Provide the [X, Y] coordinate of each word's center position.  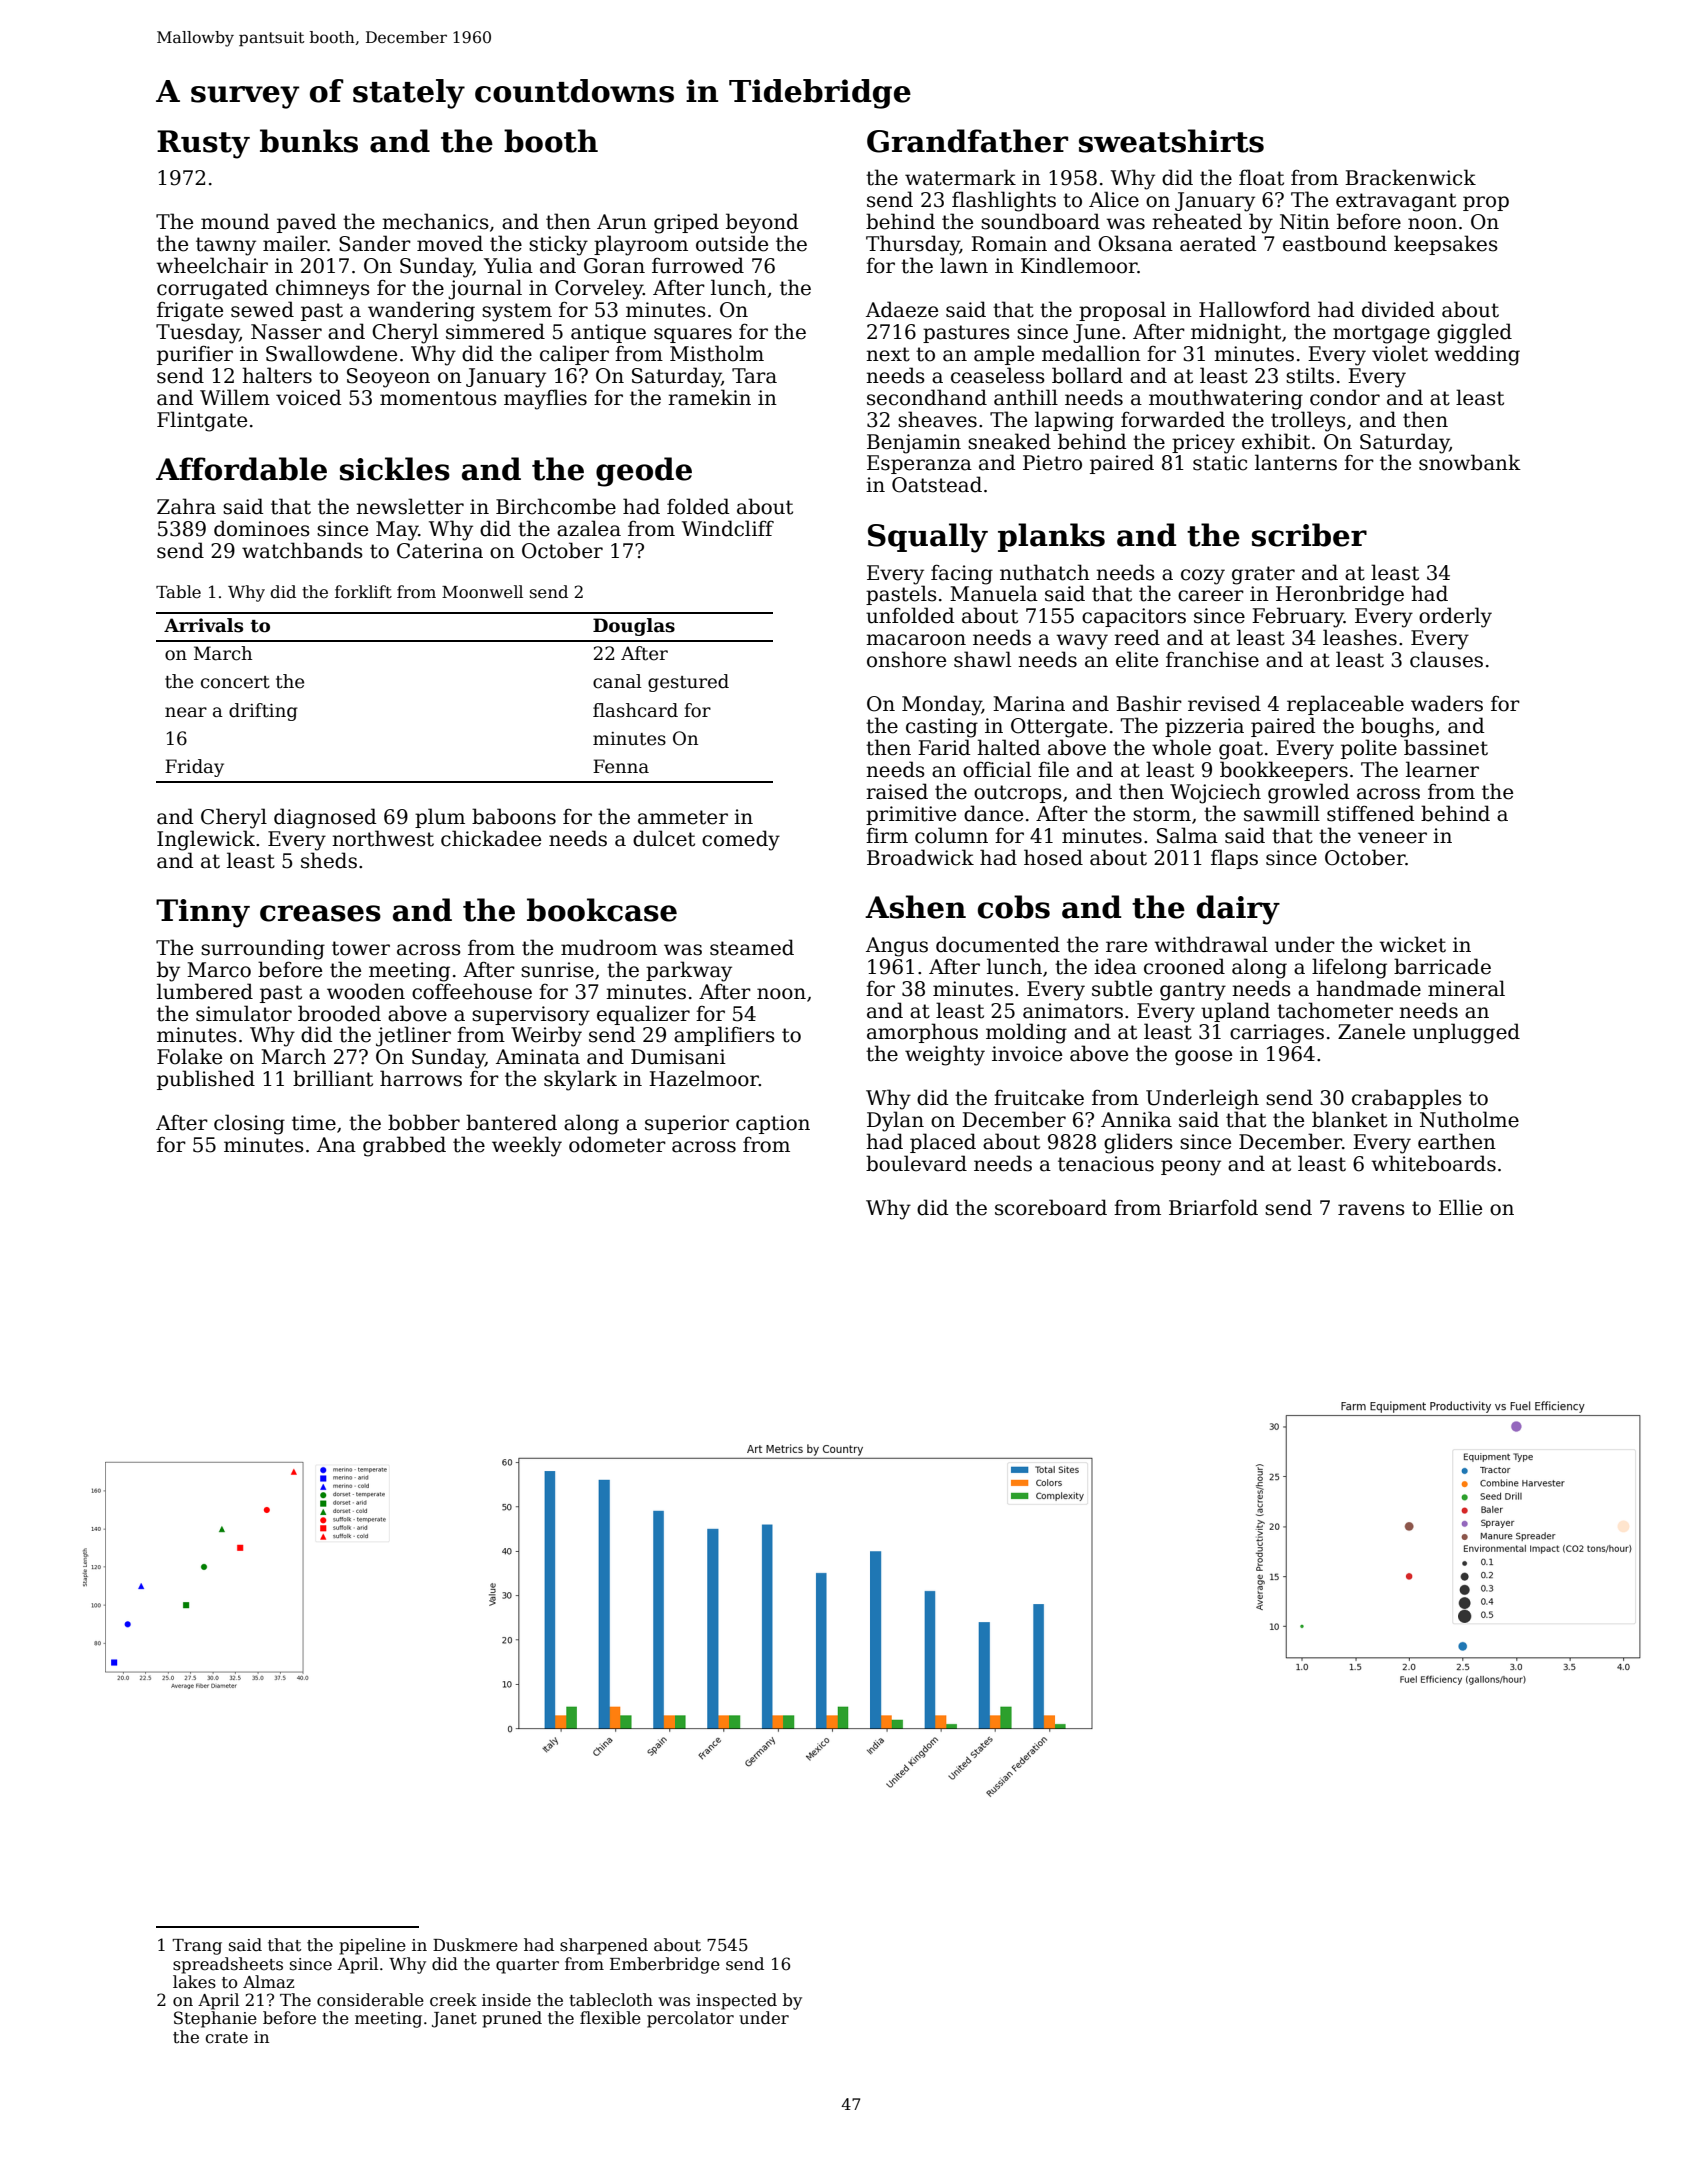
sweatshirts [1171, 141]
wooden [366, 991]
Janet [454, 2020]
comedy [741, 840]
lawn [964, 265]
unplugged [1466, 1033]
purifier [195, 355]
